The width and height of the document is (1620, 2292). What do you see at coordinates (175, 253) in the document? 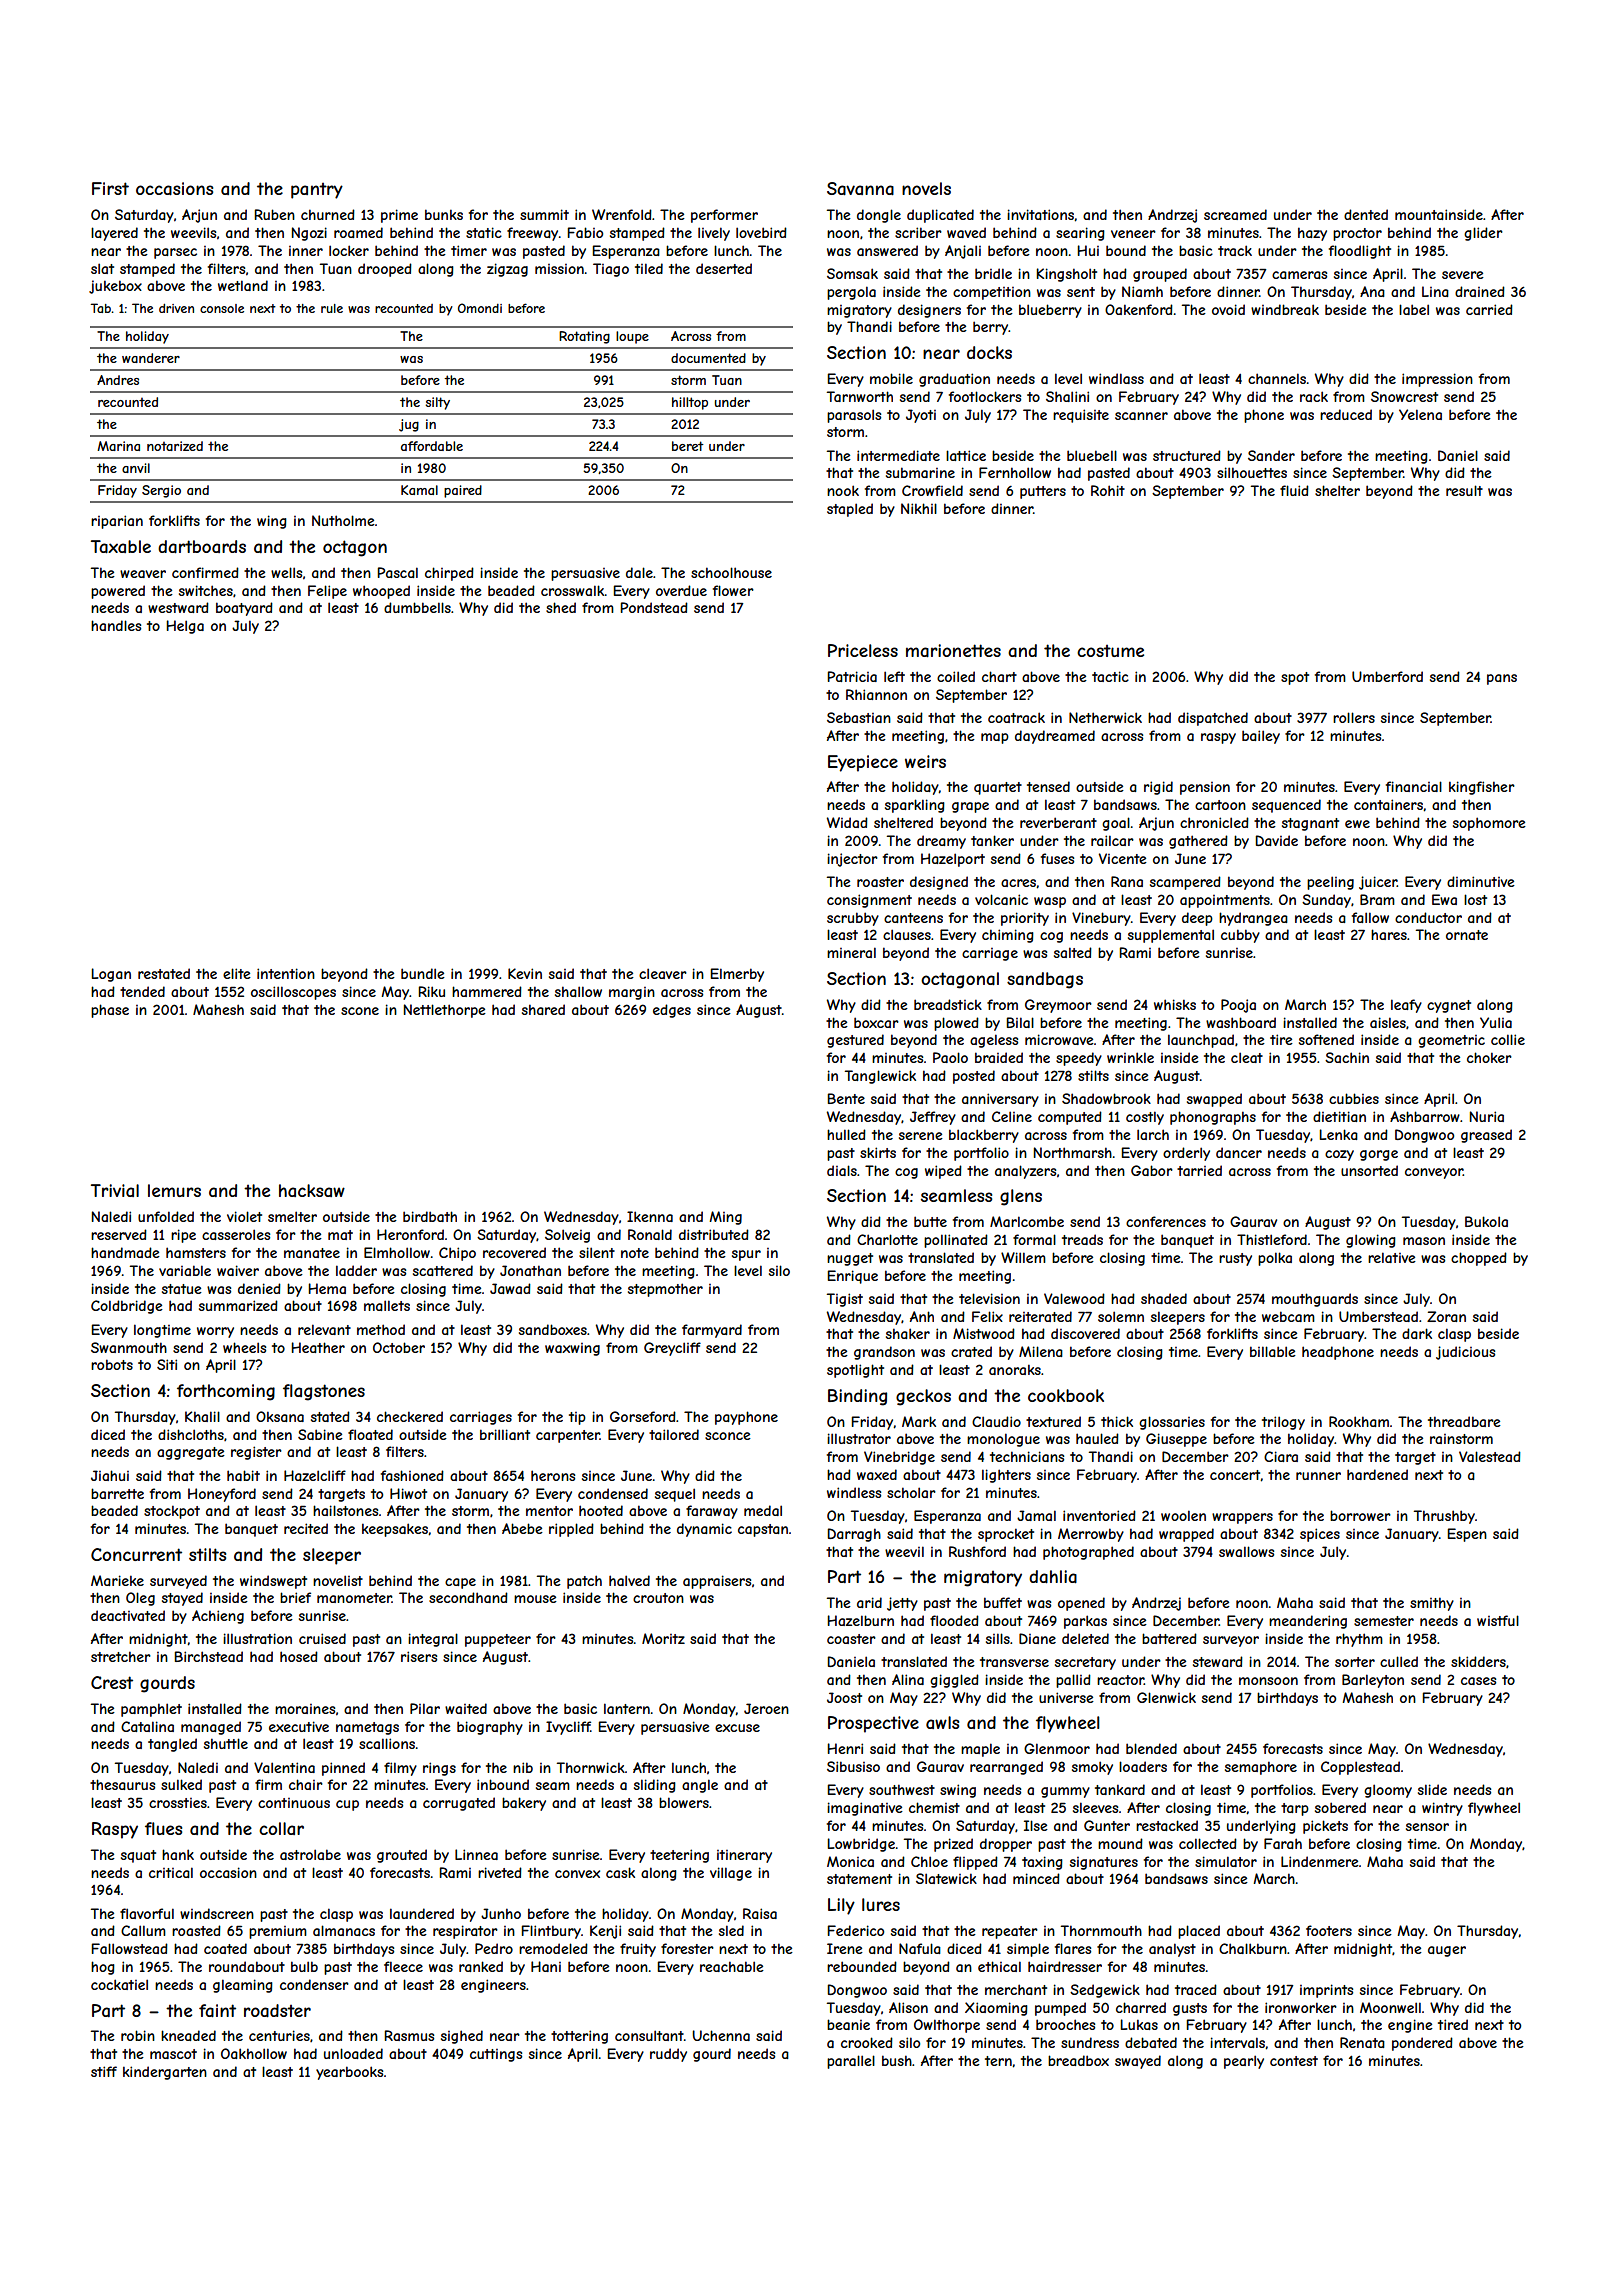
I see `parsec` at bounding box center [175, 253].
